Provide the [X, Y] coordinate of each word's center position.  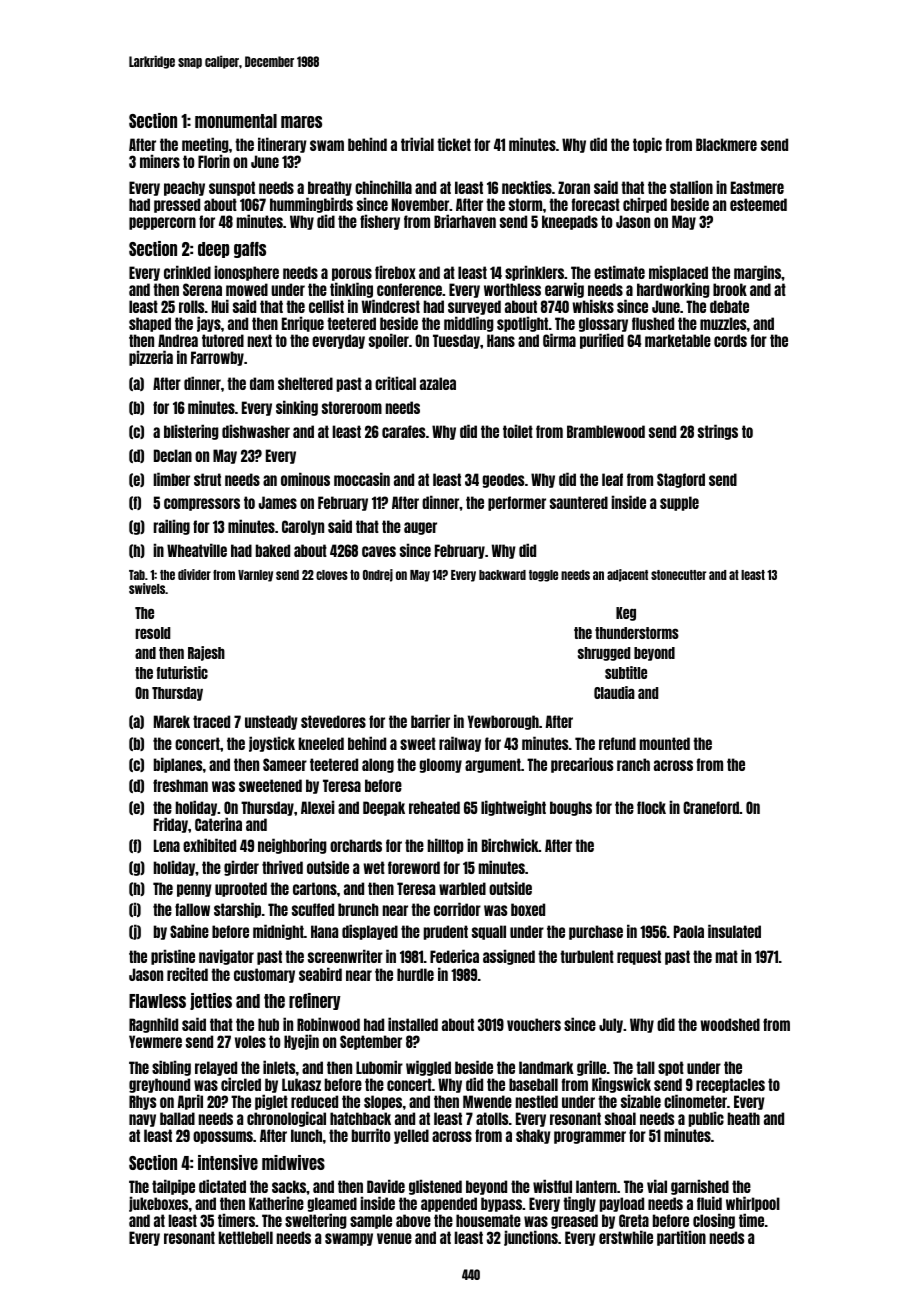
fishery [380, 222]
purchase [596, 932]
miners [160, 161]
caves [379, 551]
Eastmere [757, 187]
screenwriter [345, 956]
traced [211, 721]
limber [172, 479]
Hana [324, 931]
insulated [734, 931]
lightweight [513, 808]
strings [718, 432]
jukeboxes [158, 1204]
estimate [619, 272]
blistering [191, 432]
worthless [512, 289]
